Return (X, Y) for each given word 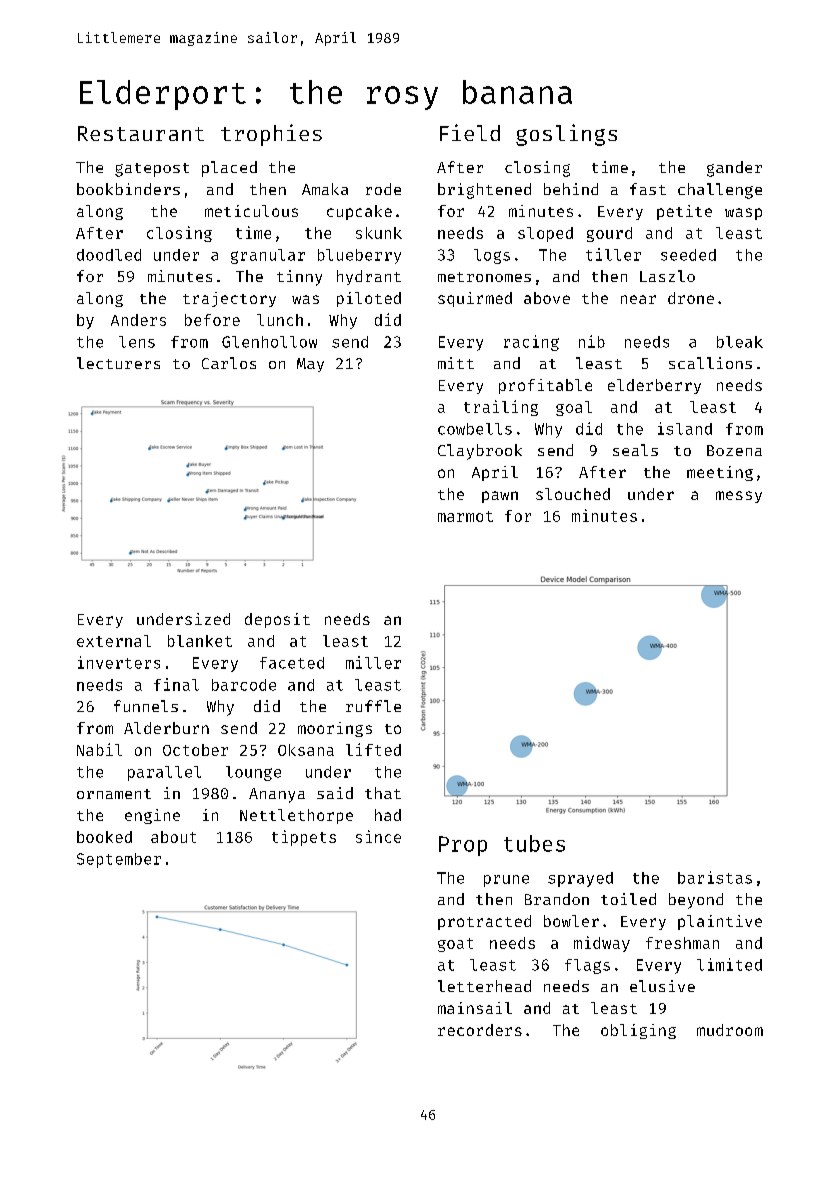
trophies (271, 135)
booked (104, 837)
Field (470, 132)
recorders (480, 1030)
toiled (628, 899)
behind (571, 189)
